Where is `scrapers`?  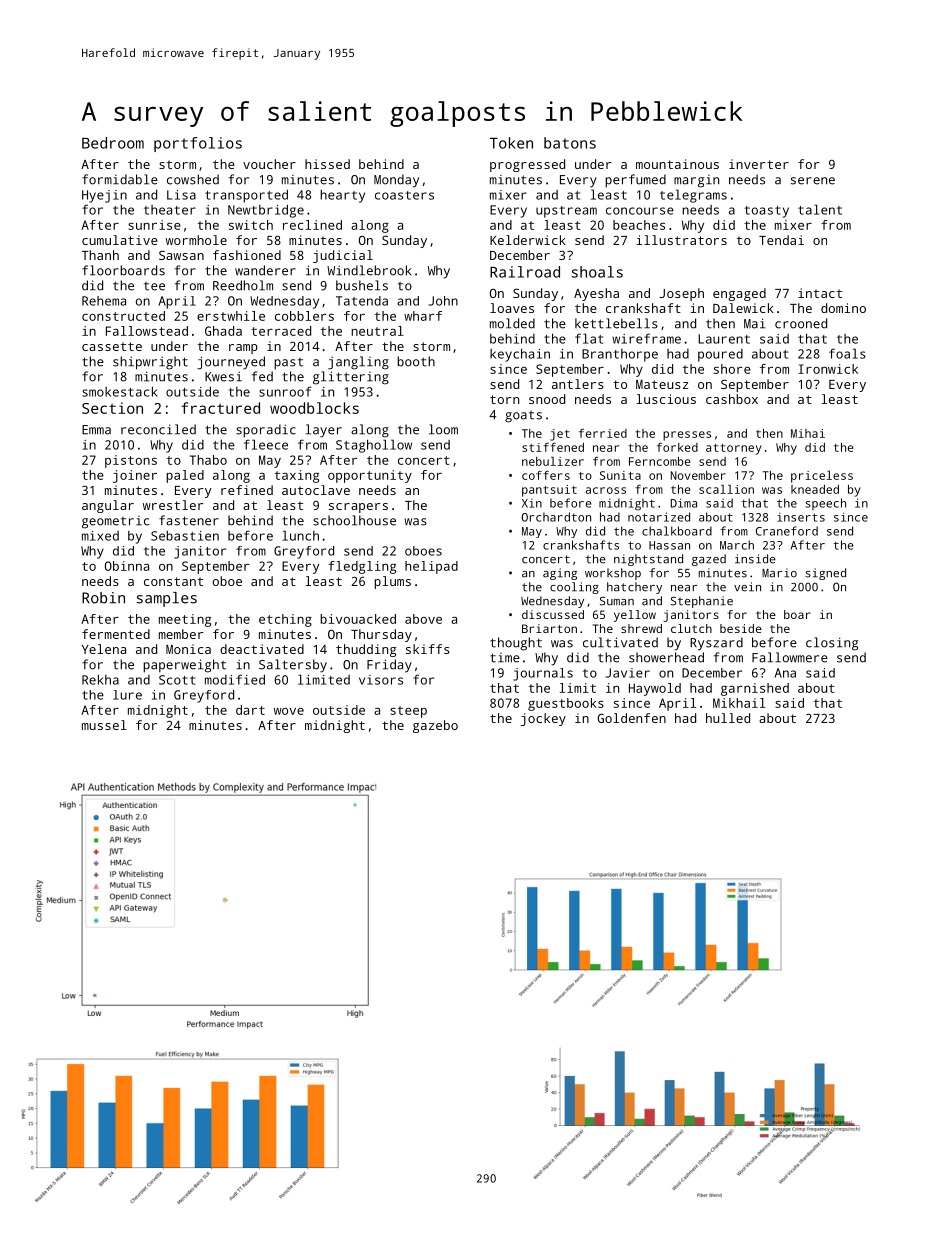
scrapers is located at coordinates (358, 508).
